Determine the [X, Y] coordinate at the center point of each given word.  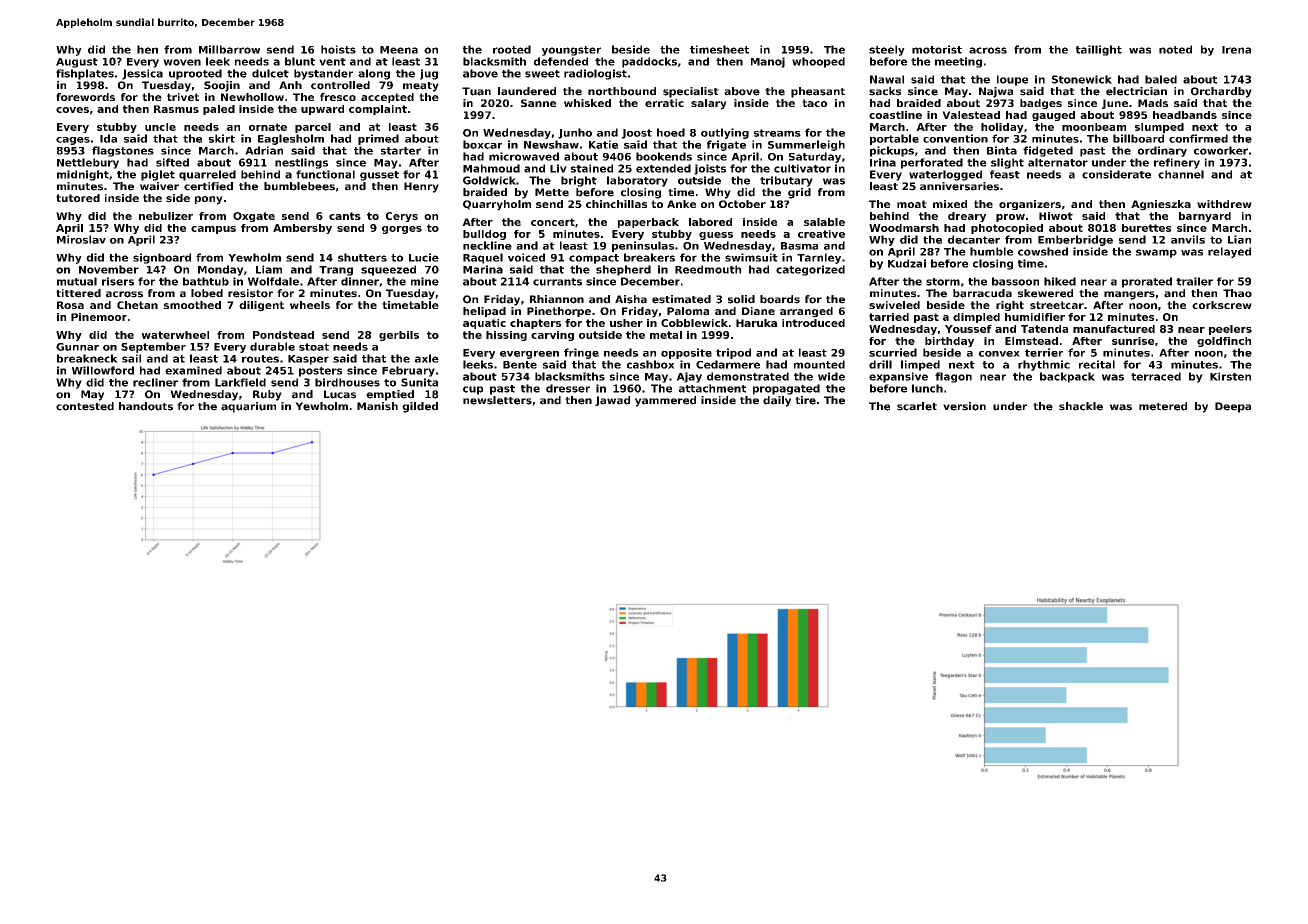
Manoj [768, 62]
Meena [399, 50]
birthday [949, 342]
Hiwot [1056, 216]
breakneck [87, 358]
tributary [786, 181]
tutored [78, 198]
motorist [937, 49]
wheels [310, 305]
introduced [813, 323]
